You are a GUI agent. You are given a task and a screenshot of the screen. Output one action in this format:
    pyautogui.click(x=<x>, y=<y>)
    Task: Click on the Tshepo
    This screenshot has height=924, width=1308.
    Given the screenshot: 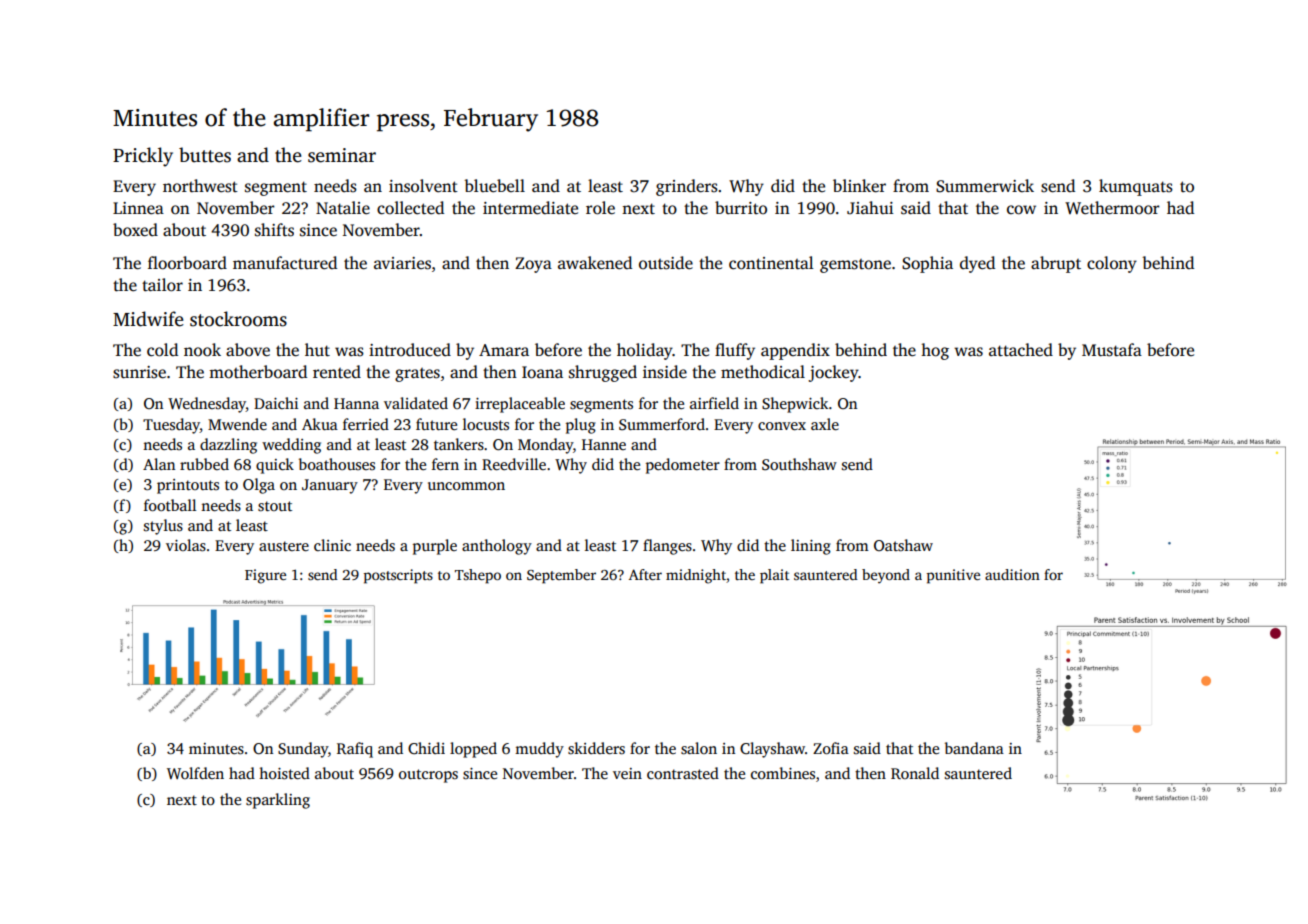 What is the action you would take?
    pyautogui.click(x=478, y=576)
